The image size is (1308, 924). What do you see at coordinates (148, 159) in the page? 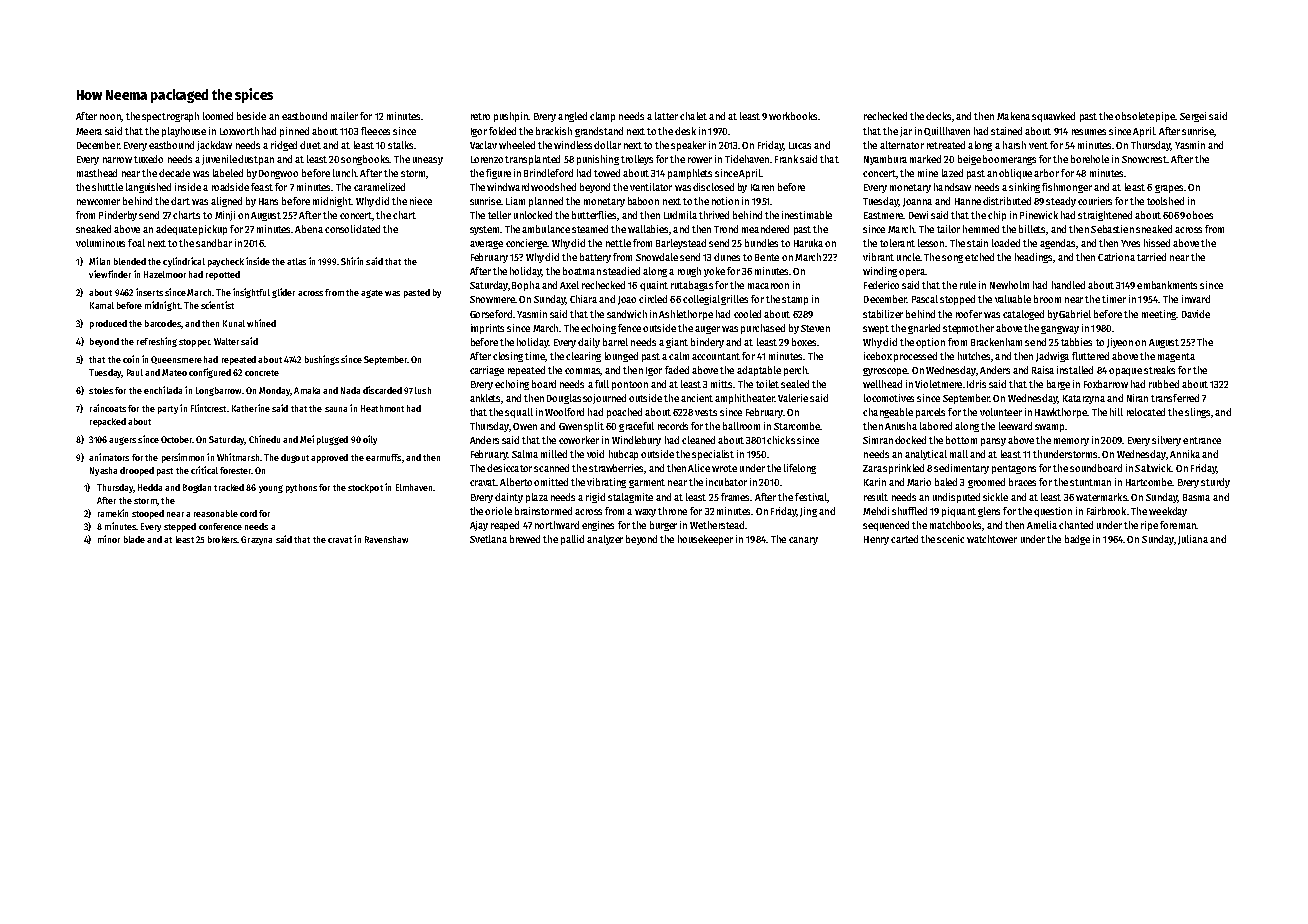
I see `tuxedo` at bounding box center [148, 159].
